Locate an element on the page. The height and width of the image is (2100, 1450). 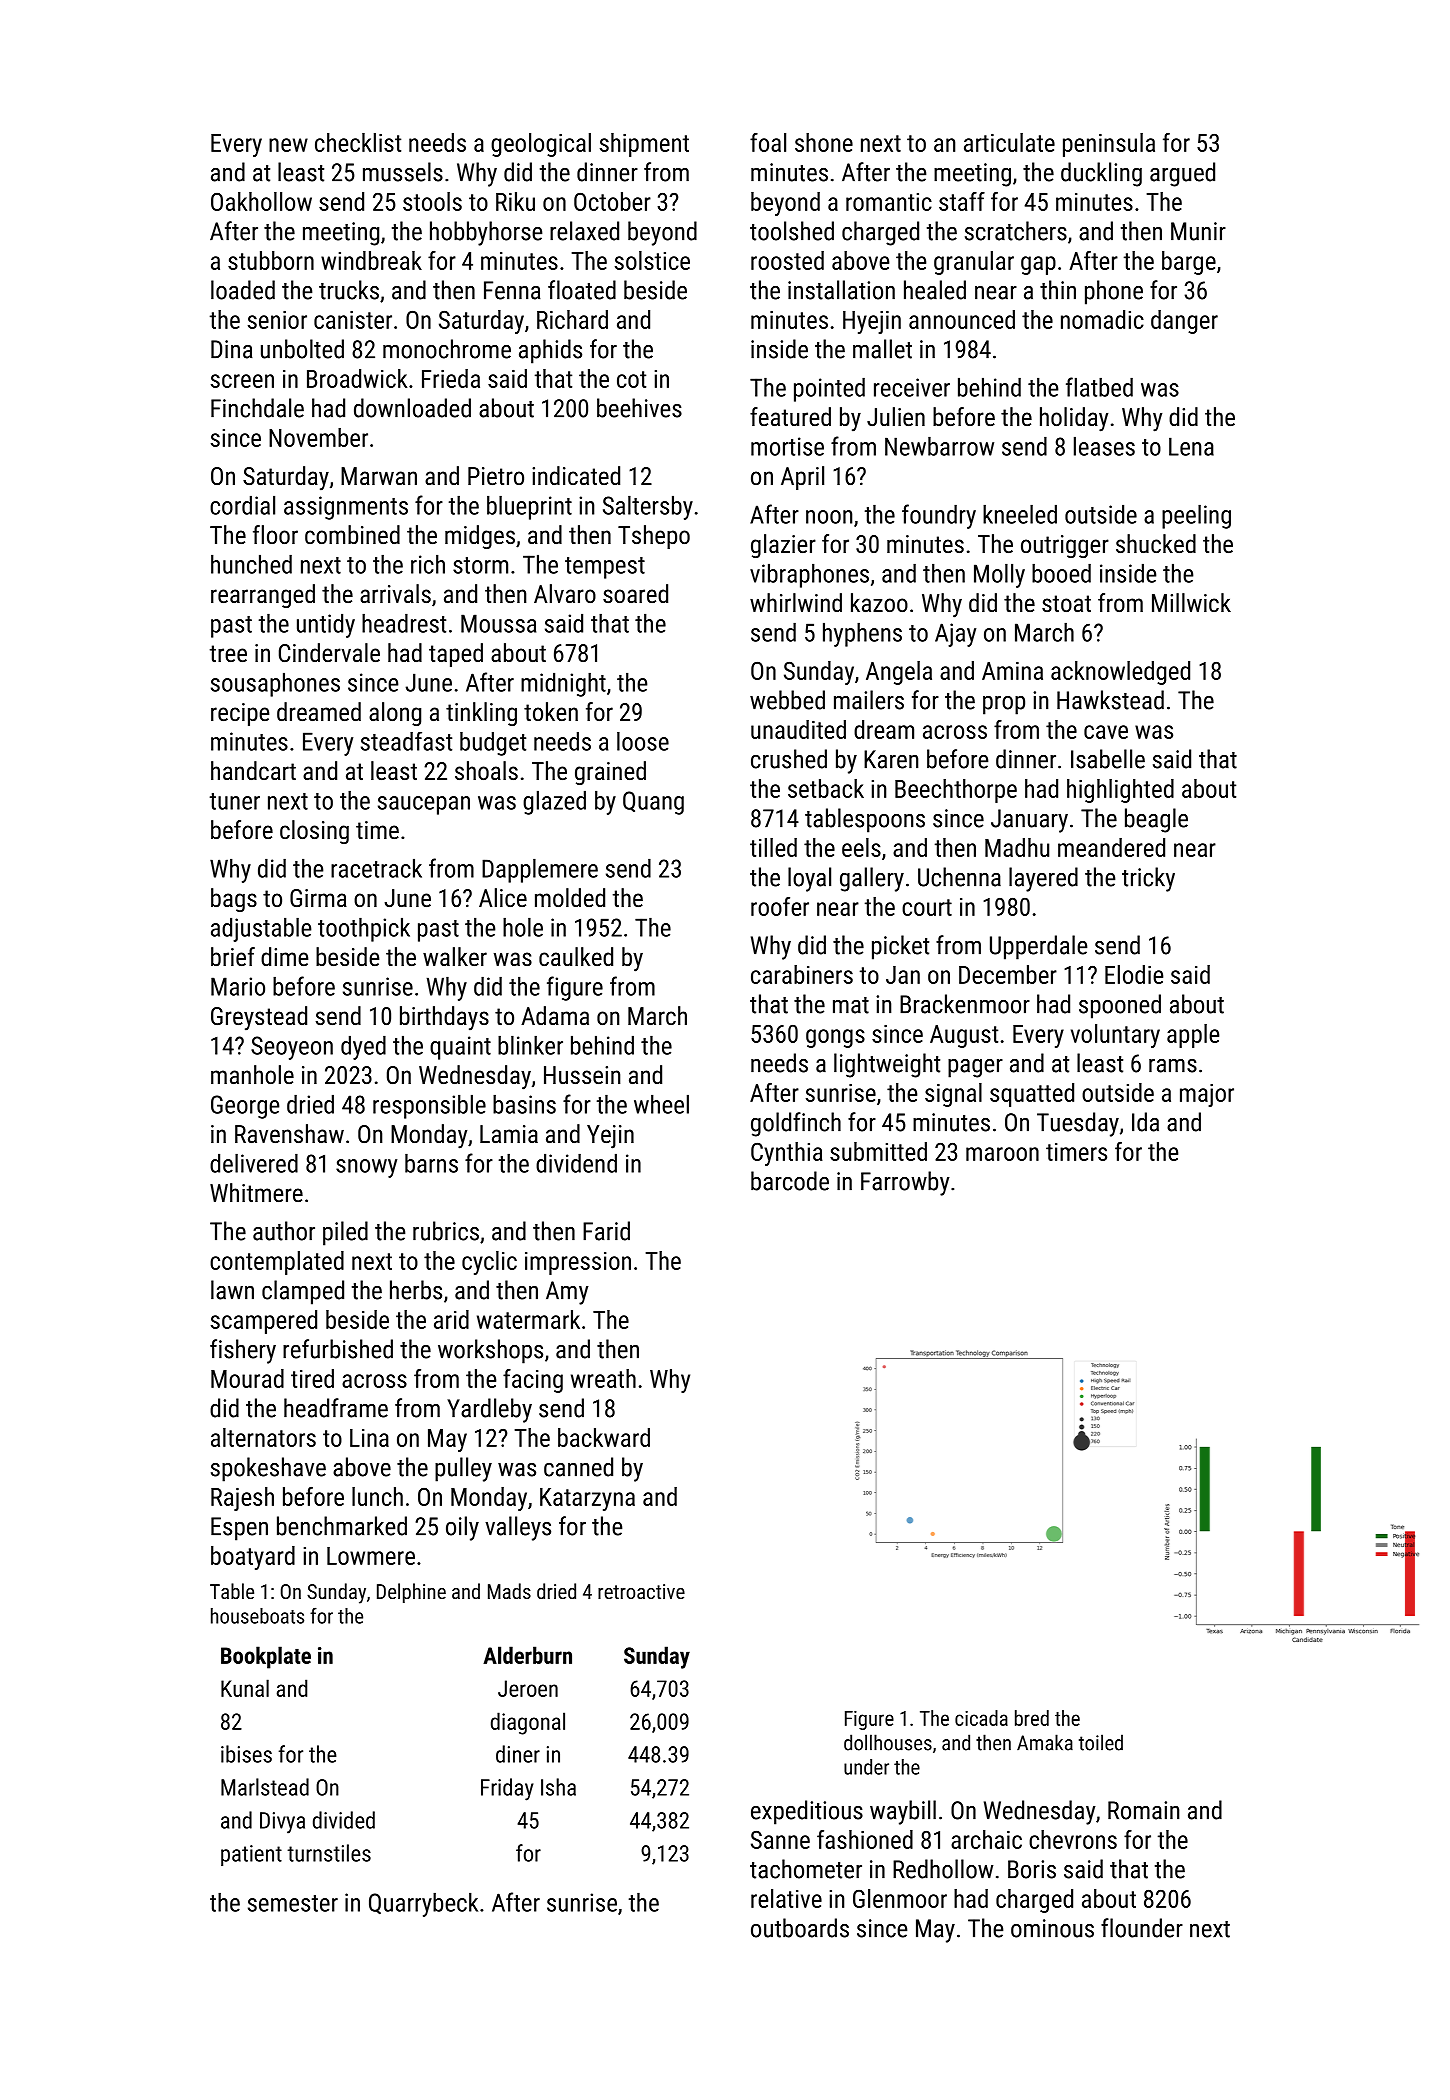
Uchenna is located at coordinates (959, 877).
